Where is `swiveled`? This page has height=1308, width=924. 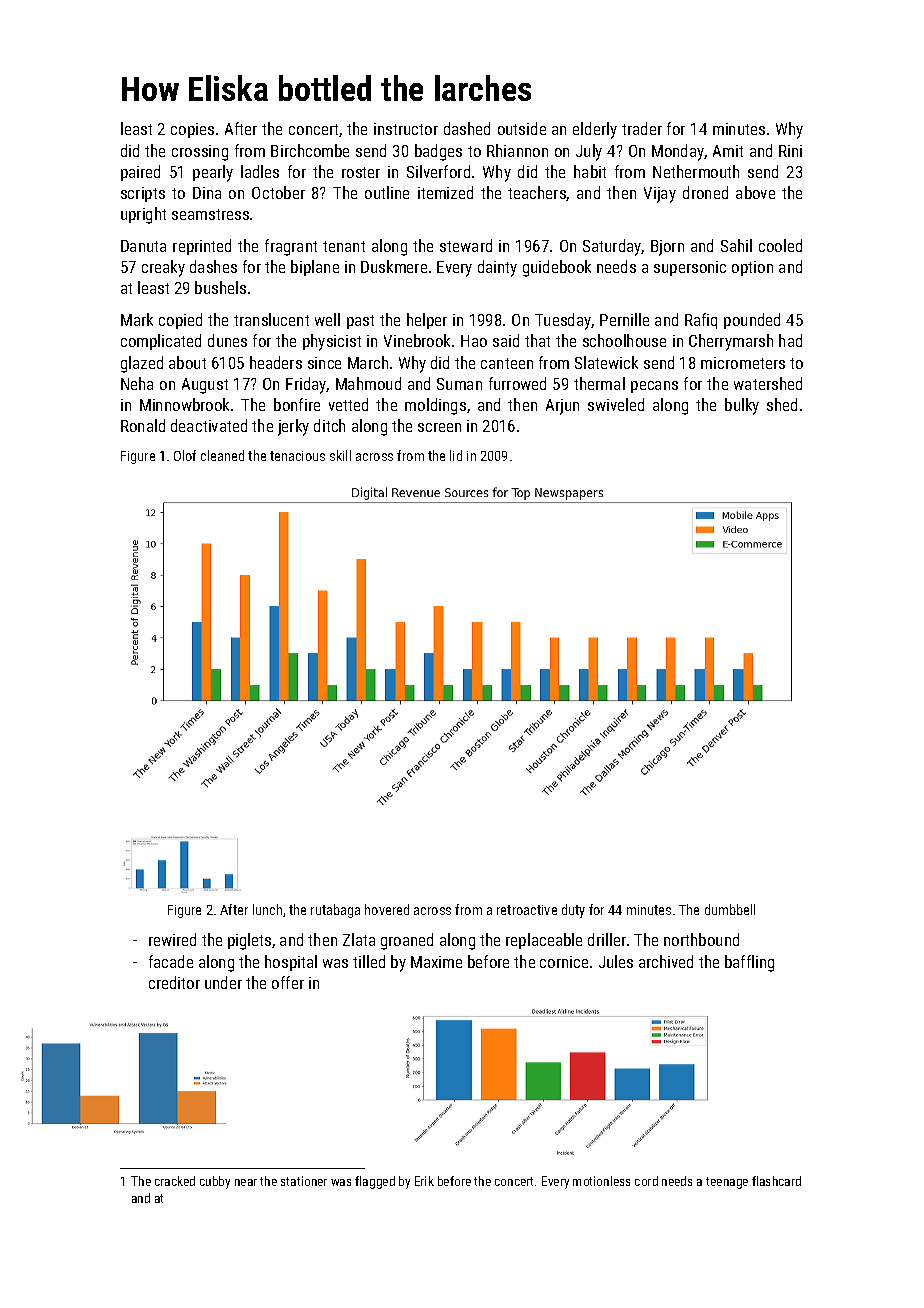 swiveled is located at coordinates (616, 404).
